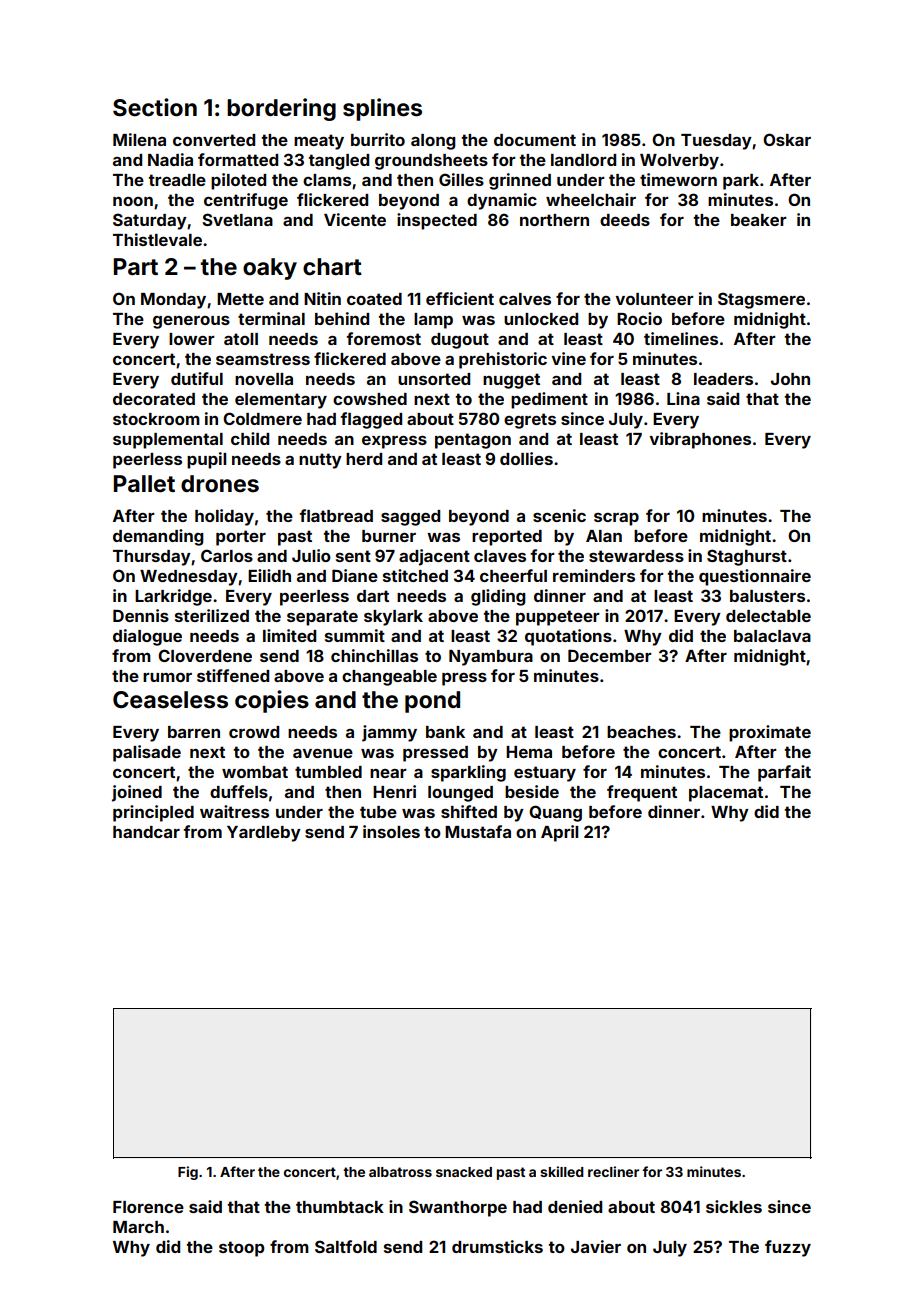 This screenshot has height=1308, width=924. What do you see at coordinates (170, 159) in the screenshot?
I see `Nadia` at bounding box center [170, 159].
